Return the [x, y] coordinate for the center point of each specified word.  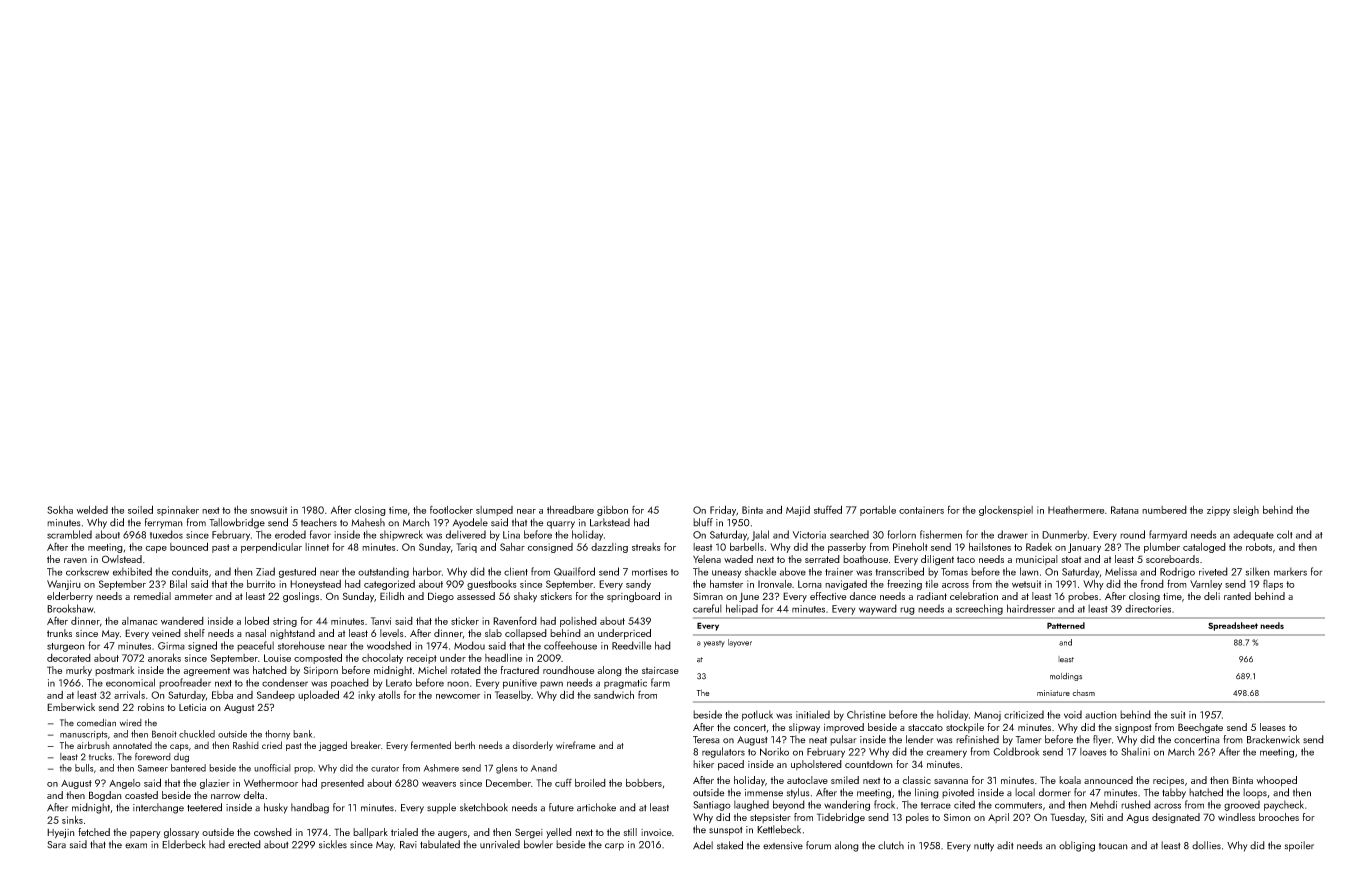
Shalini [1135, 751]
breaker [366, 745]
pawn [551, 685]
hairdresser [1031, 608]
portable [878, 511]
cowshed [273, 832]
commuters [1018, 805]
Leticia [192, 707]
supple [441, 808]
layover [740, 643]
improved [844, 728]
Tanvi [381, 621]
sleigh [1246, 511]
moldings [1066, 677]
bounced [189, 546]
